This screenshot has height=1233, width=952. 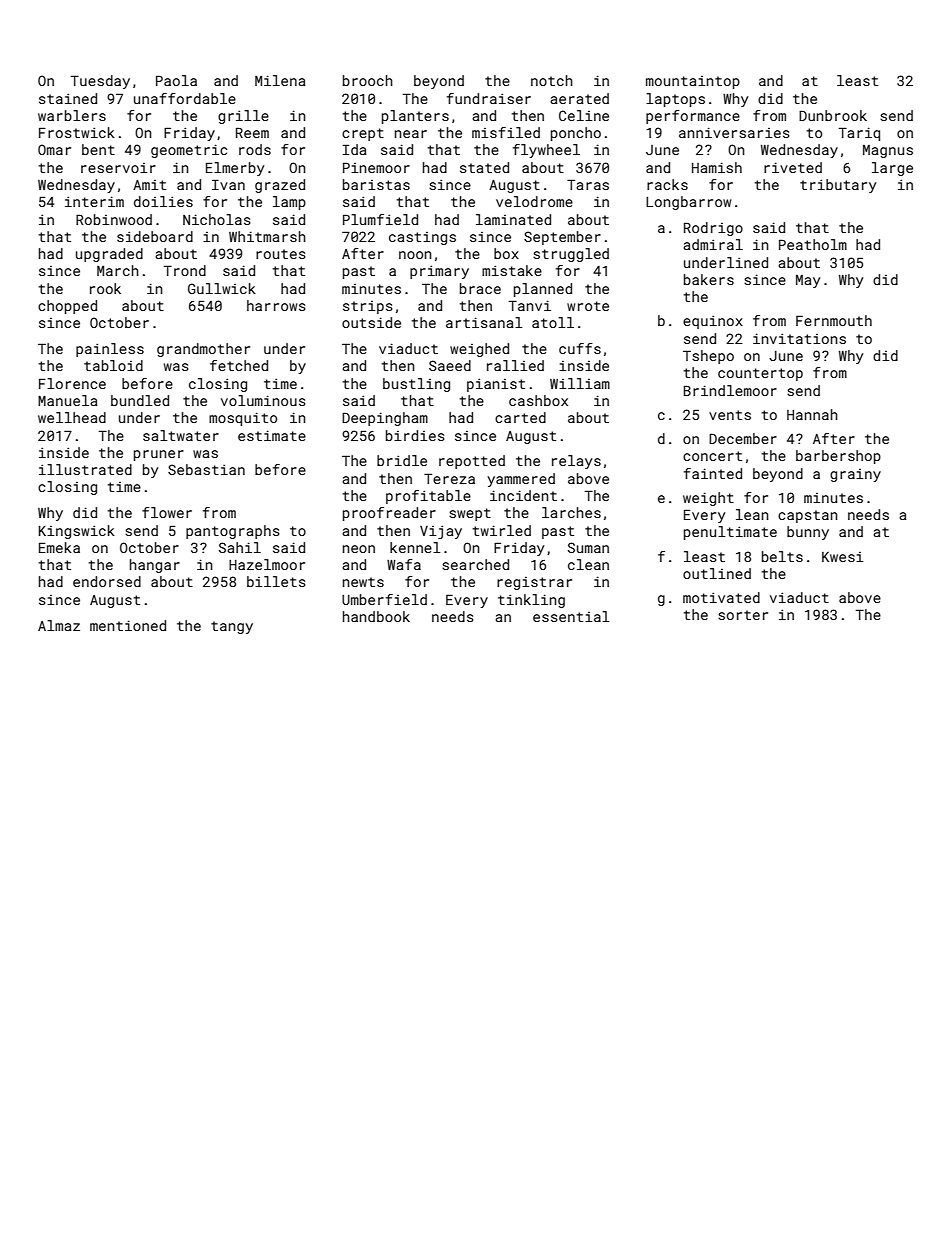 I want to click on outside, so click(x=371, y=322).
